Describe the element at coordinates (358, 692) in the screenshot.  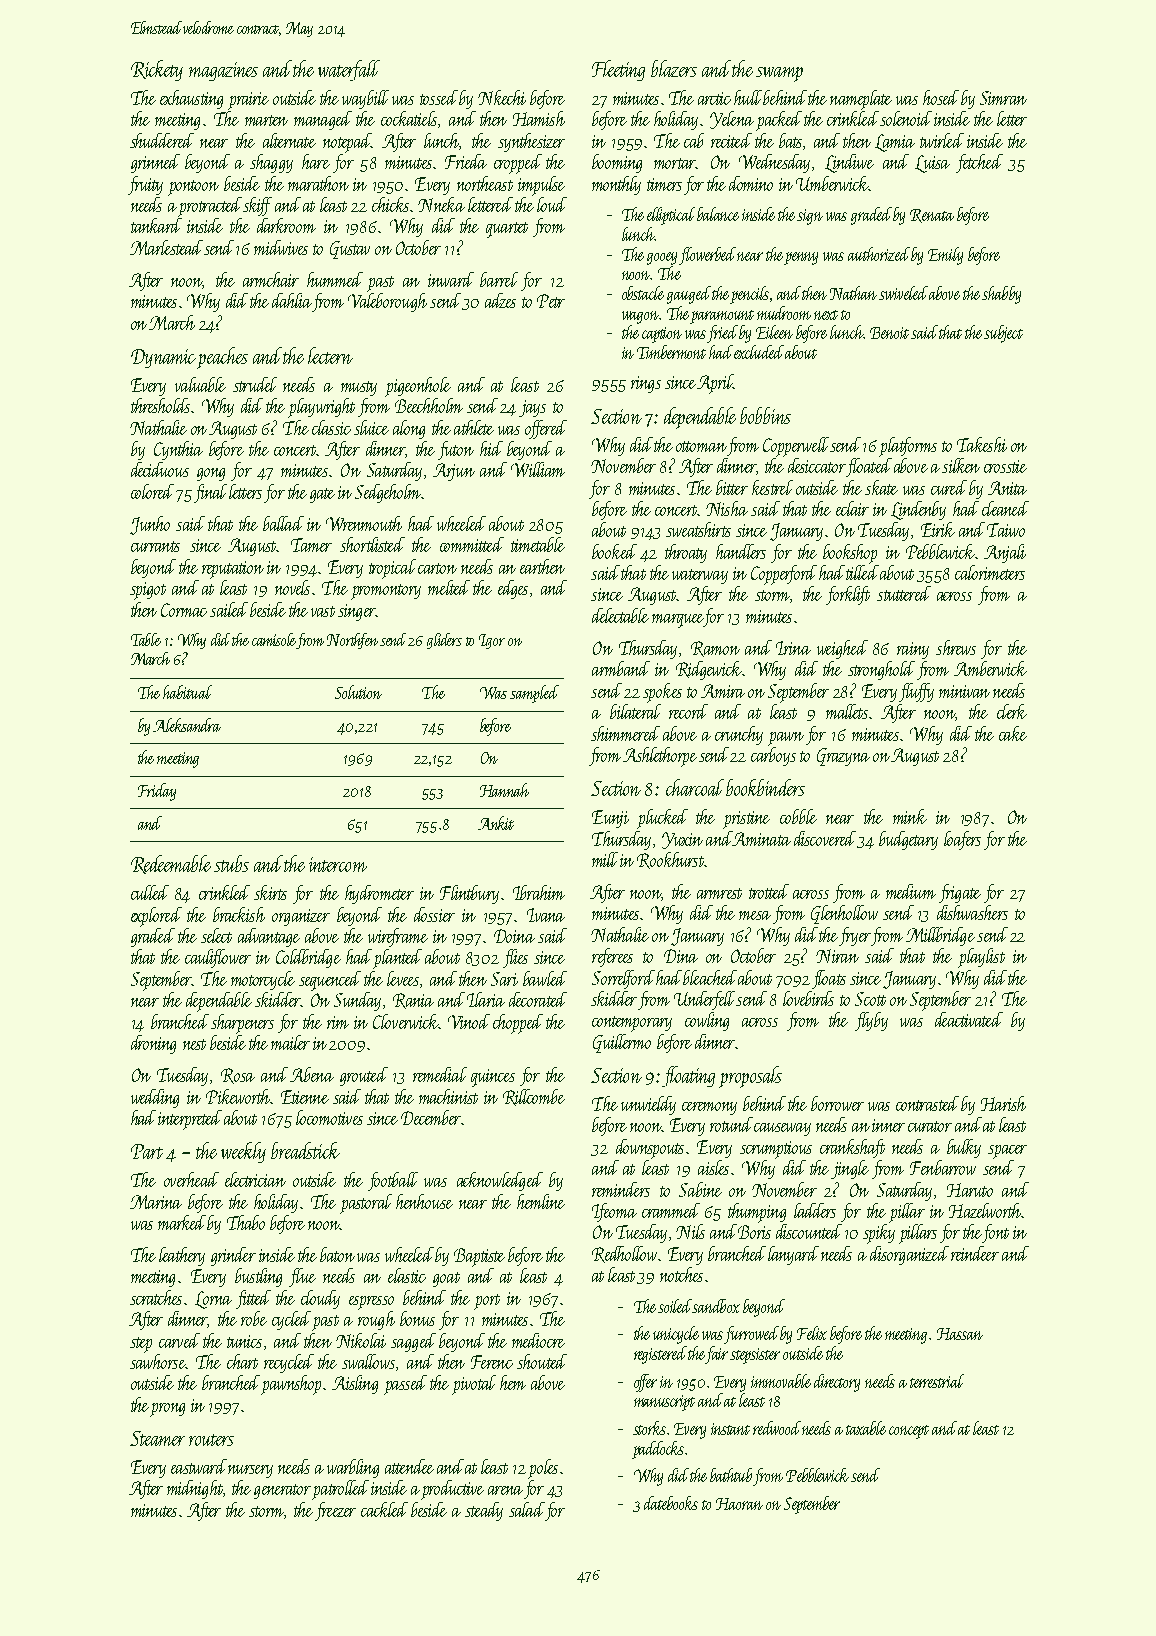
I see `Solution` at that location.
